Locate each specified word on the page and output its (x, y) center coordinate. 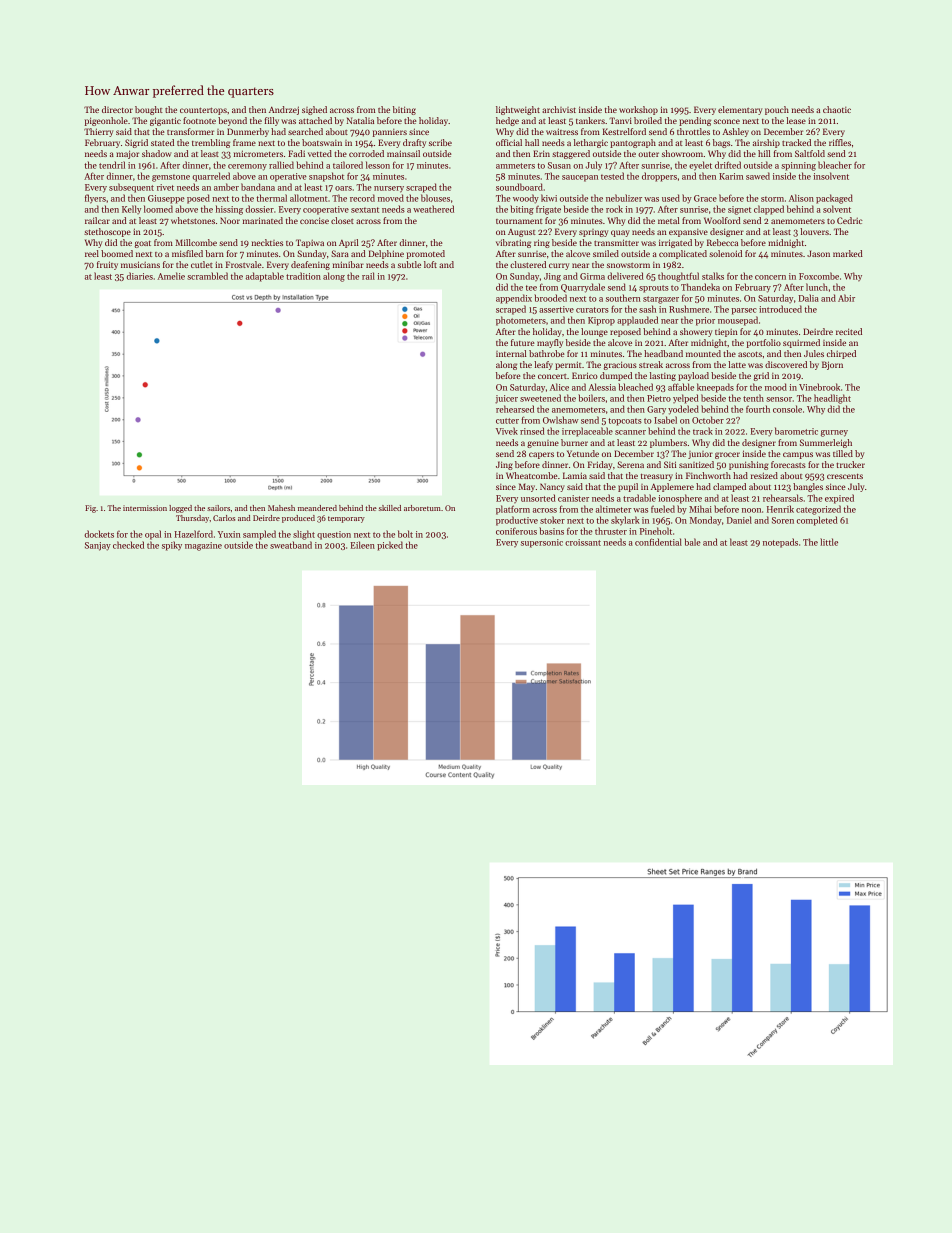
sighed (314, 110)
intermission (145, 508)
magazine (203, 546)
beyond (232, 121)
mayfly (550, 343)
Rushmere (689, 309)
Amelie (171, 276)
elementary (740, 110)
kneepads (715, 388)
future (523, 342)
